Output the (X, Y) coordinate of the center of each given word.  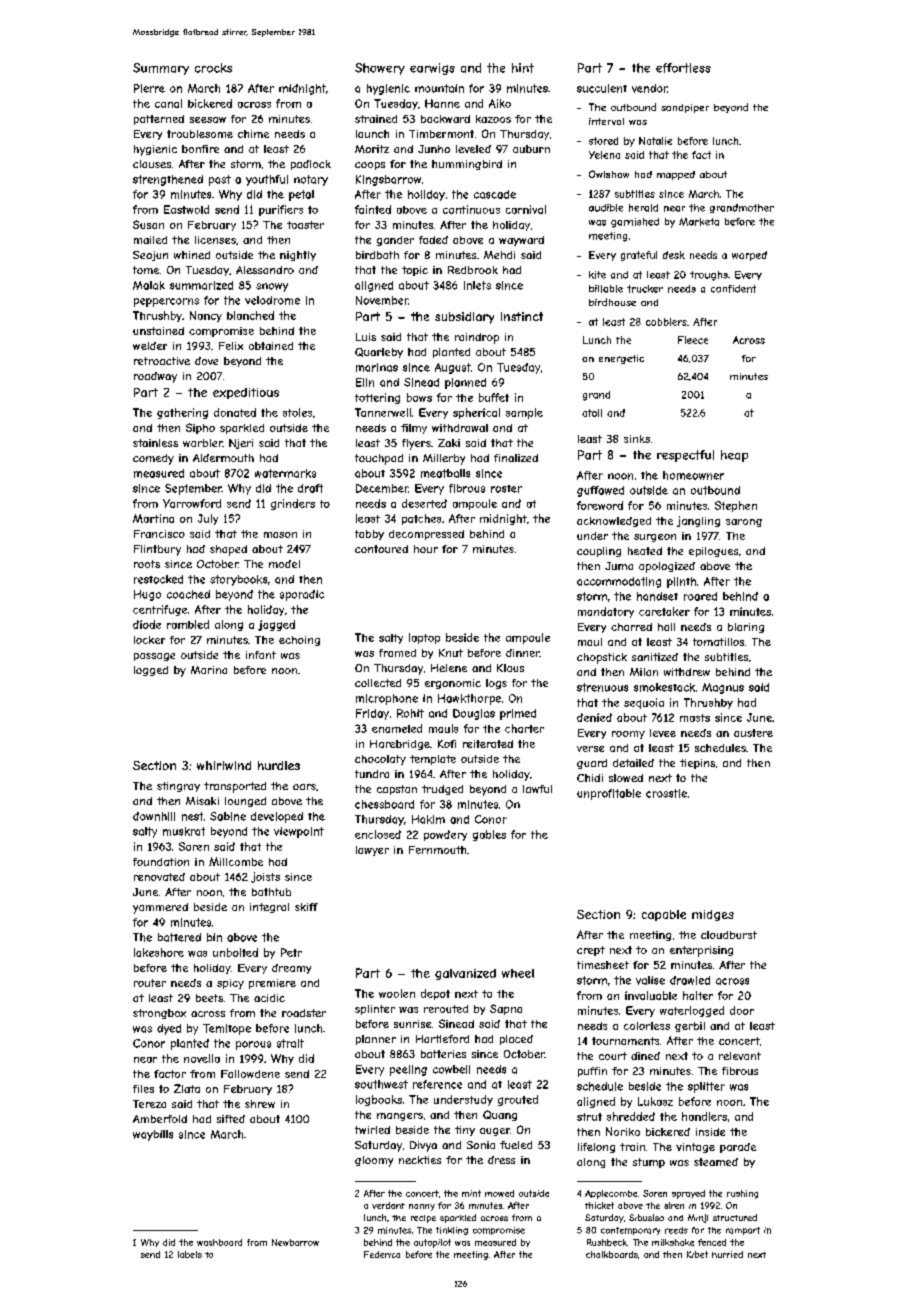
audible (606, 208)
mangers (400, 1117)
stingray (178, 787)
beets (209, 998)
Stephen (736, 506)
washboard (219, 1242)
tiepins (697, 764)
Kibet (697, 1254)
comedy (153, 459)
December (382, 488)
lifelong (596, 1148)
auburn (531, 149)
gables (489, 835)
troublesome (200, 134)
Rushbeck (607, 1242)
